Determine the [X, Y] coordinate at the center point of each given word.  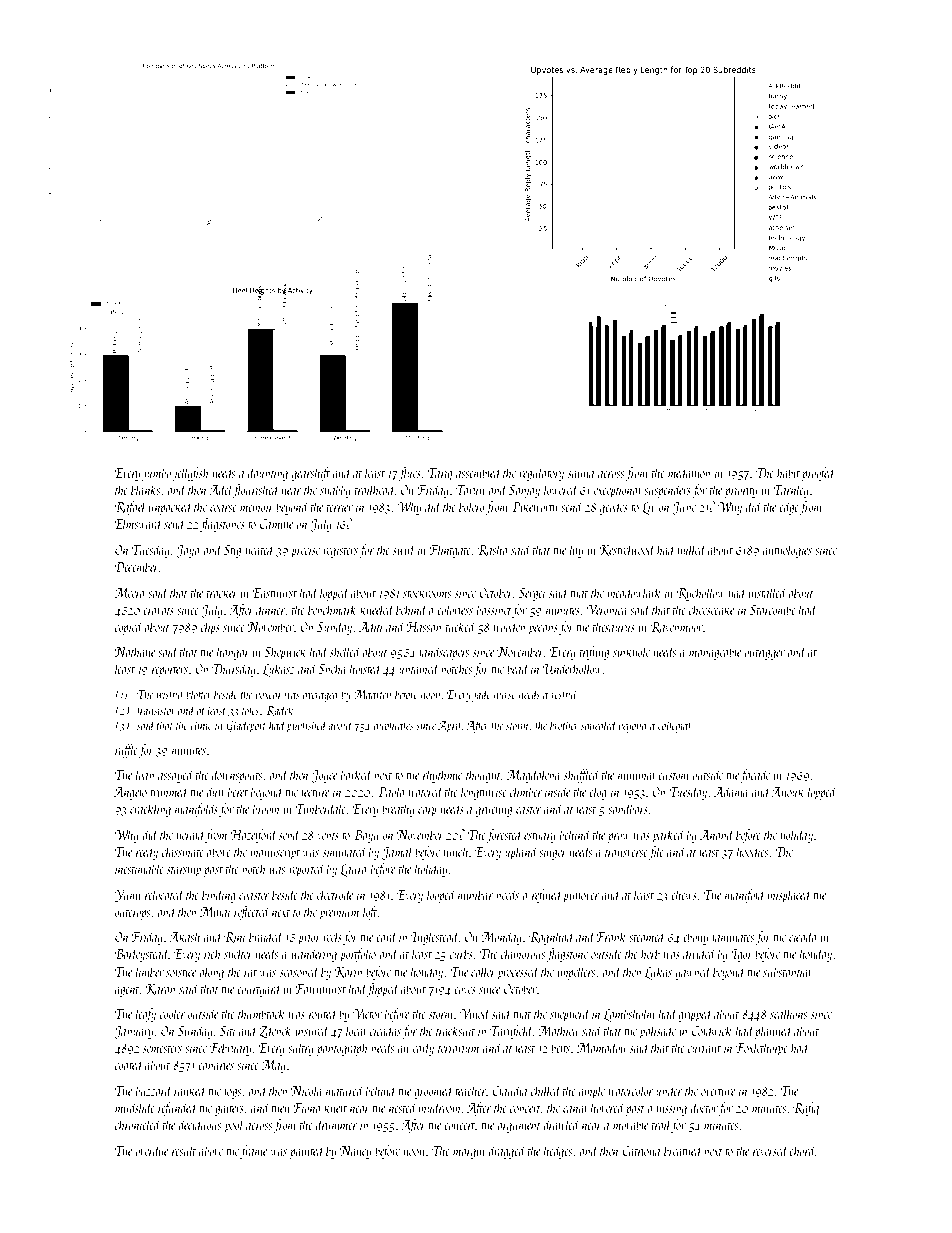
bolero [472, 506]
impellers [576, 973]
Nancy [355, 1152]
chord [802, 1150]
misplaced [789, 896]
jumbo [156, 474]
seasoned [299, 971]
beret [238, 791]
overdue [151, 1150]
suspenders [667, 491]
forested [505, 836]
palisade [657, 1032]
